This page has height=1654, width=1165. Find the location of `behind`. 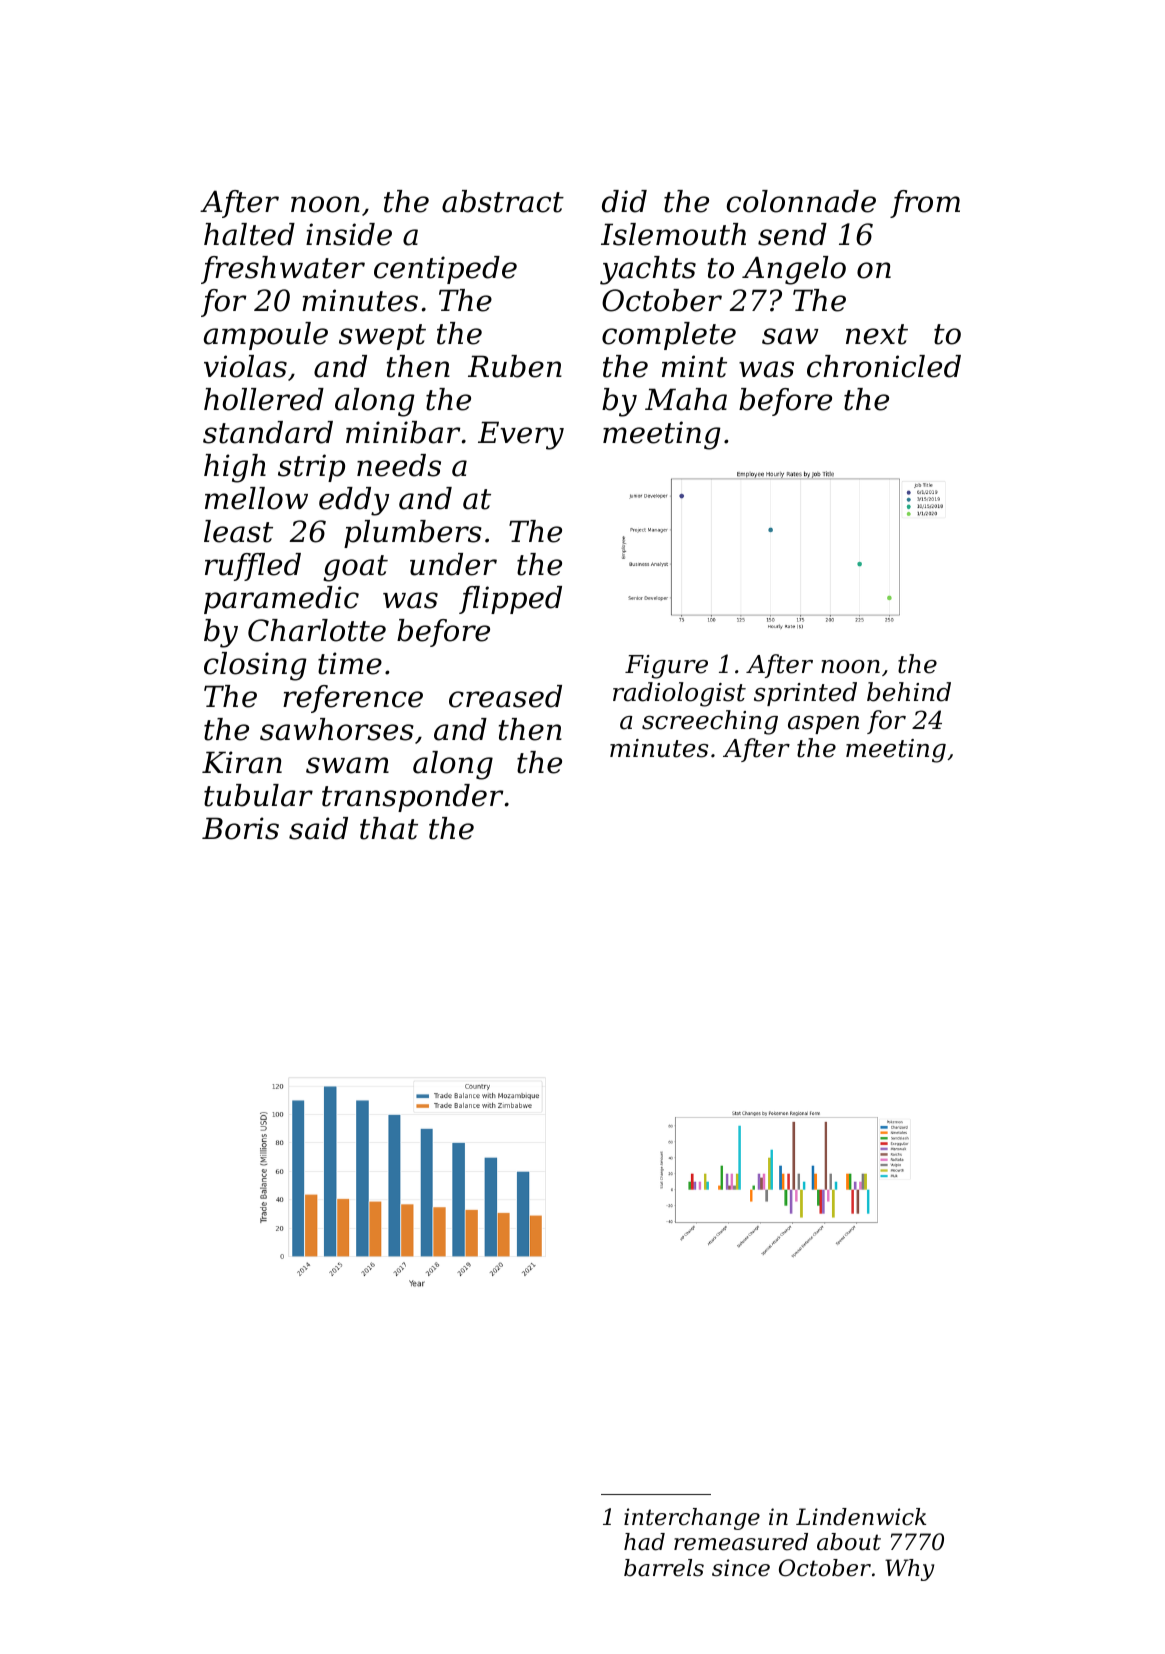

behind is located at coordinates (909, 692).
